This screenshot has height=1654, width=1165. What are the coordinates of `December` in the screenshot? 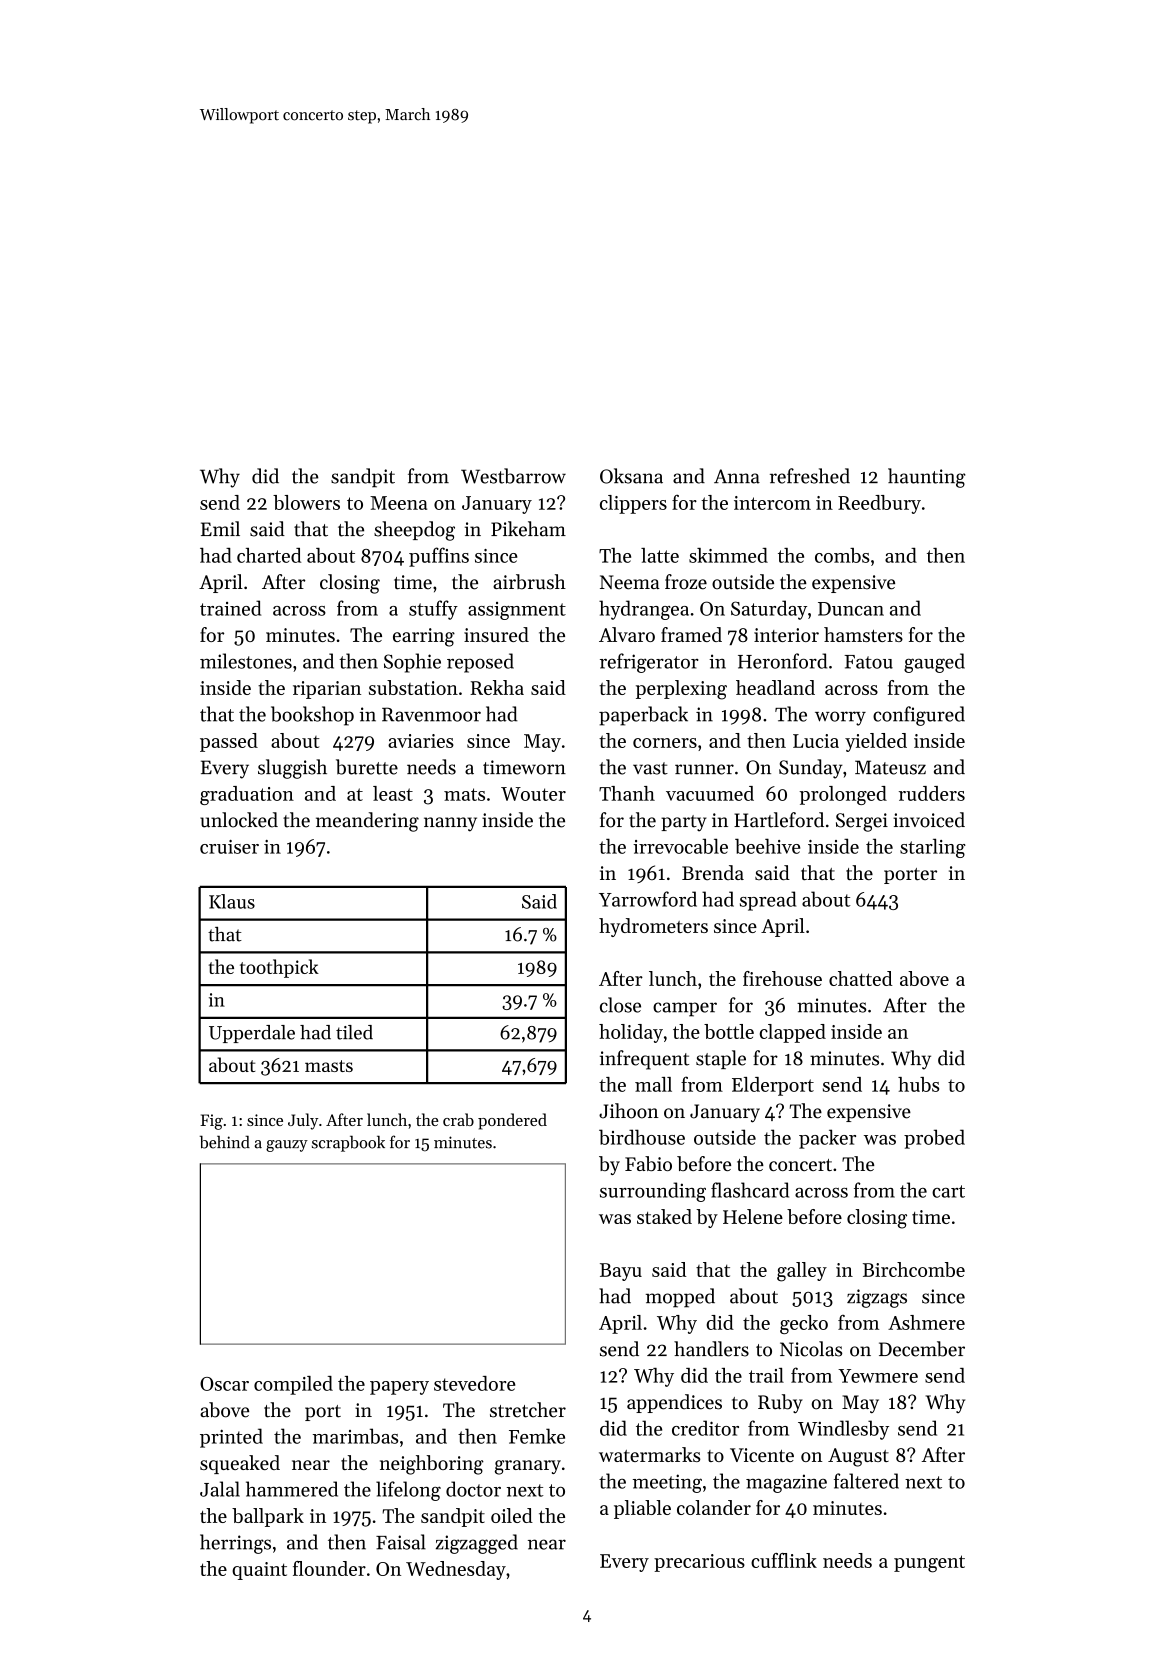 It's located at (922, 1349).
